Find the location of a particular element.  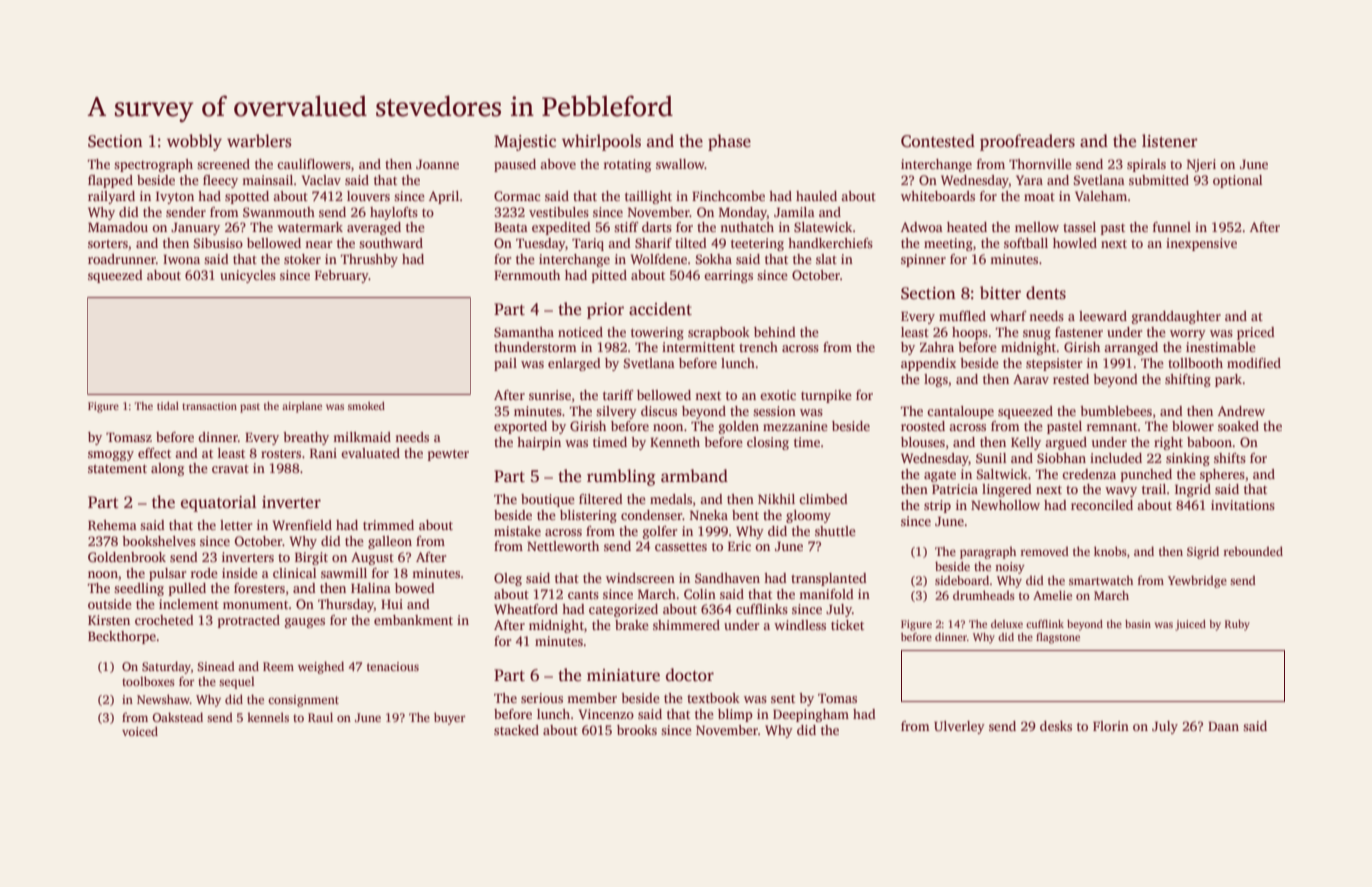

Raul is located at coordinates (320, 717).
